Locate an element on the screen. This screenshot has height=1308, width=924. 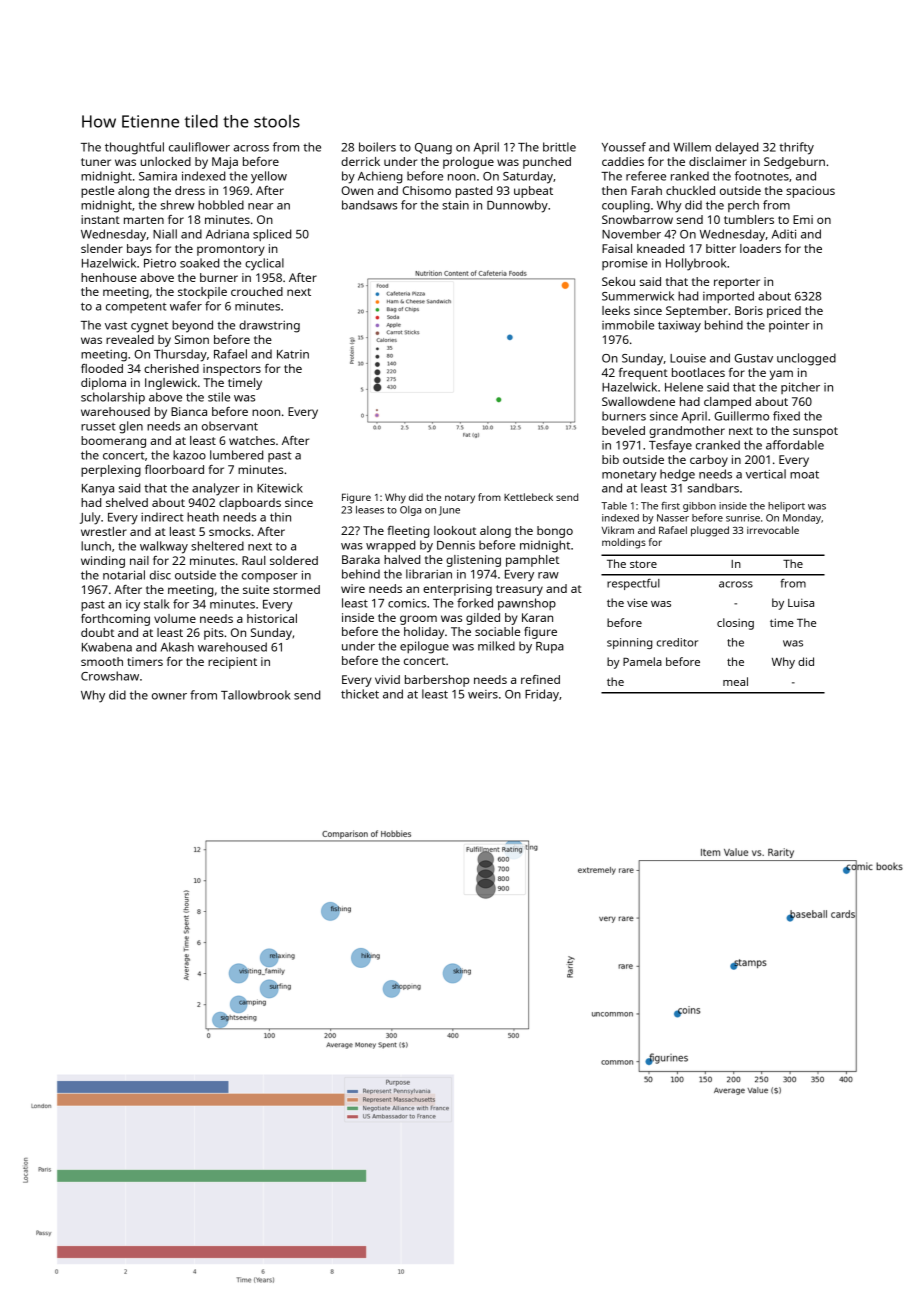
inspectors is located at coordinates (232, 370).
